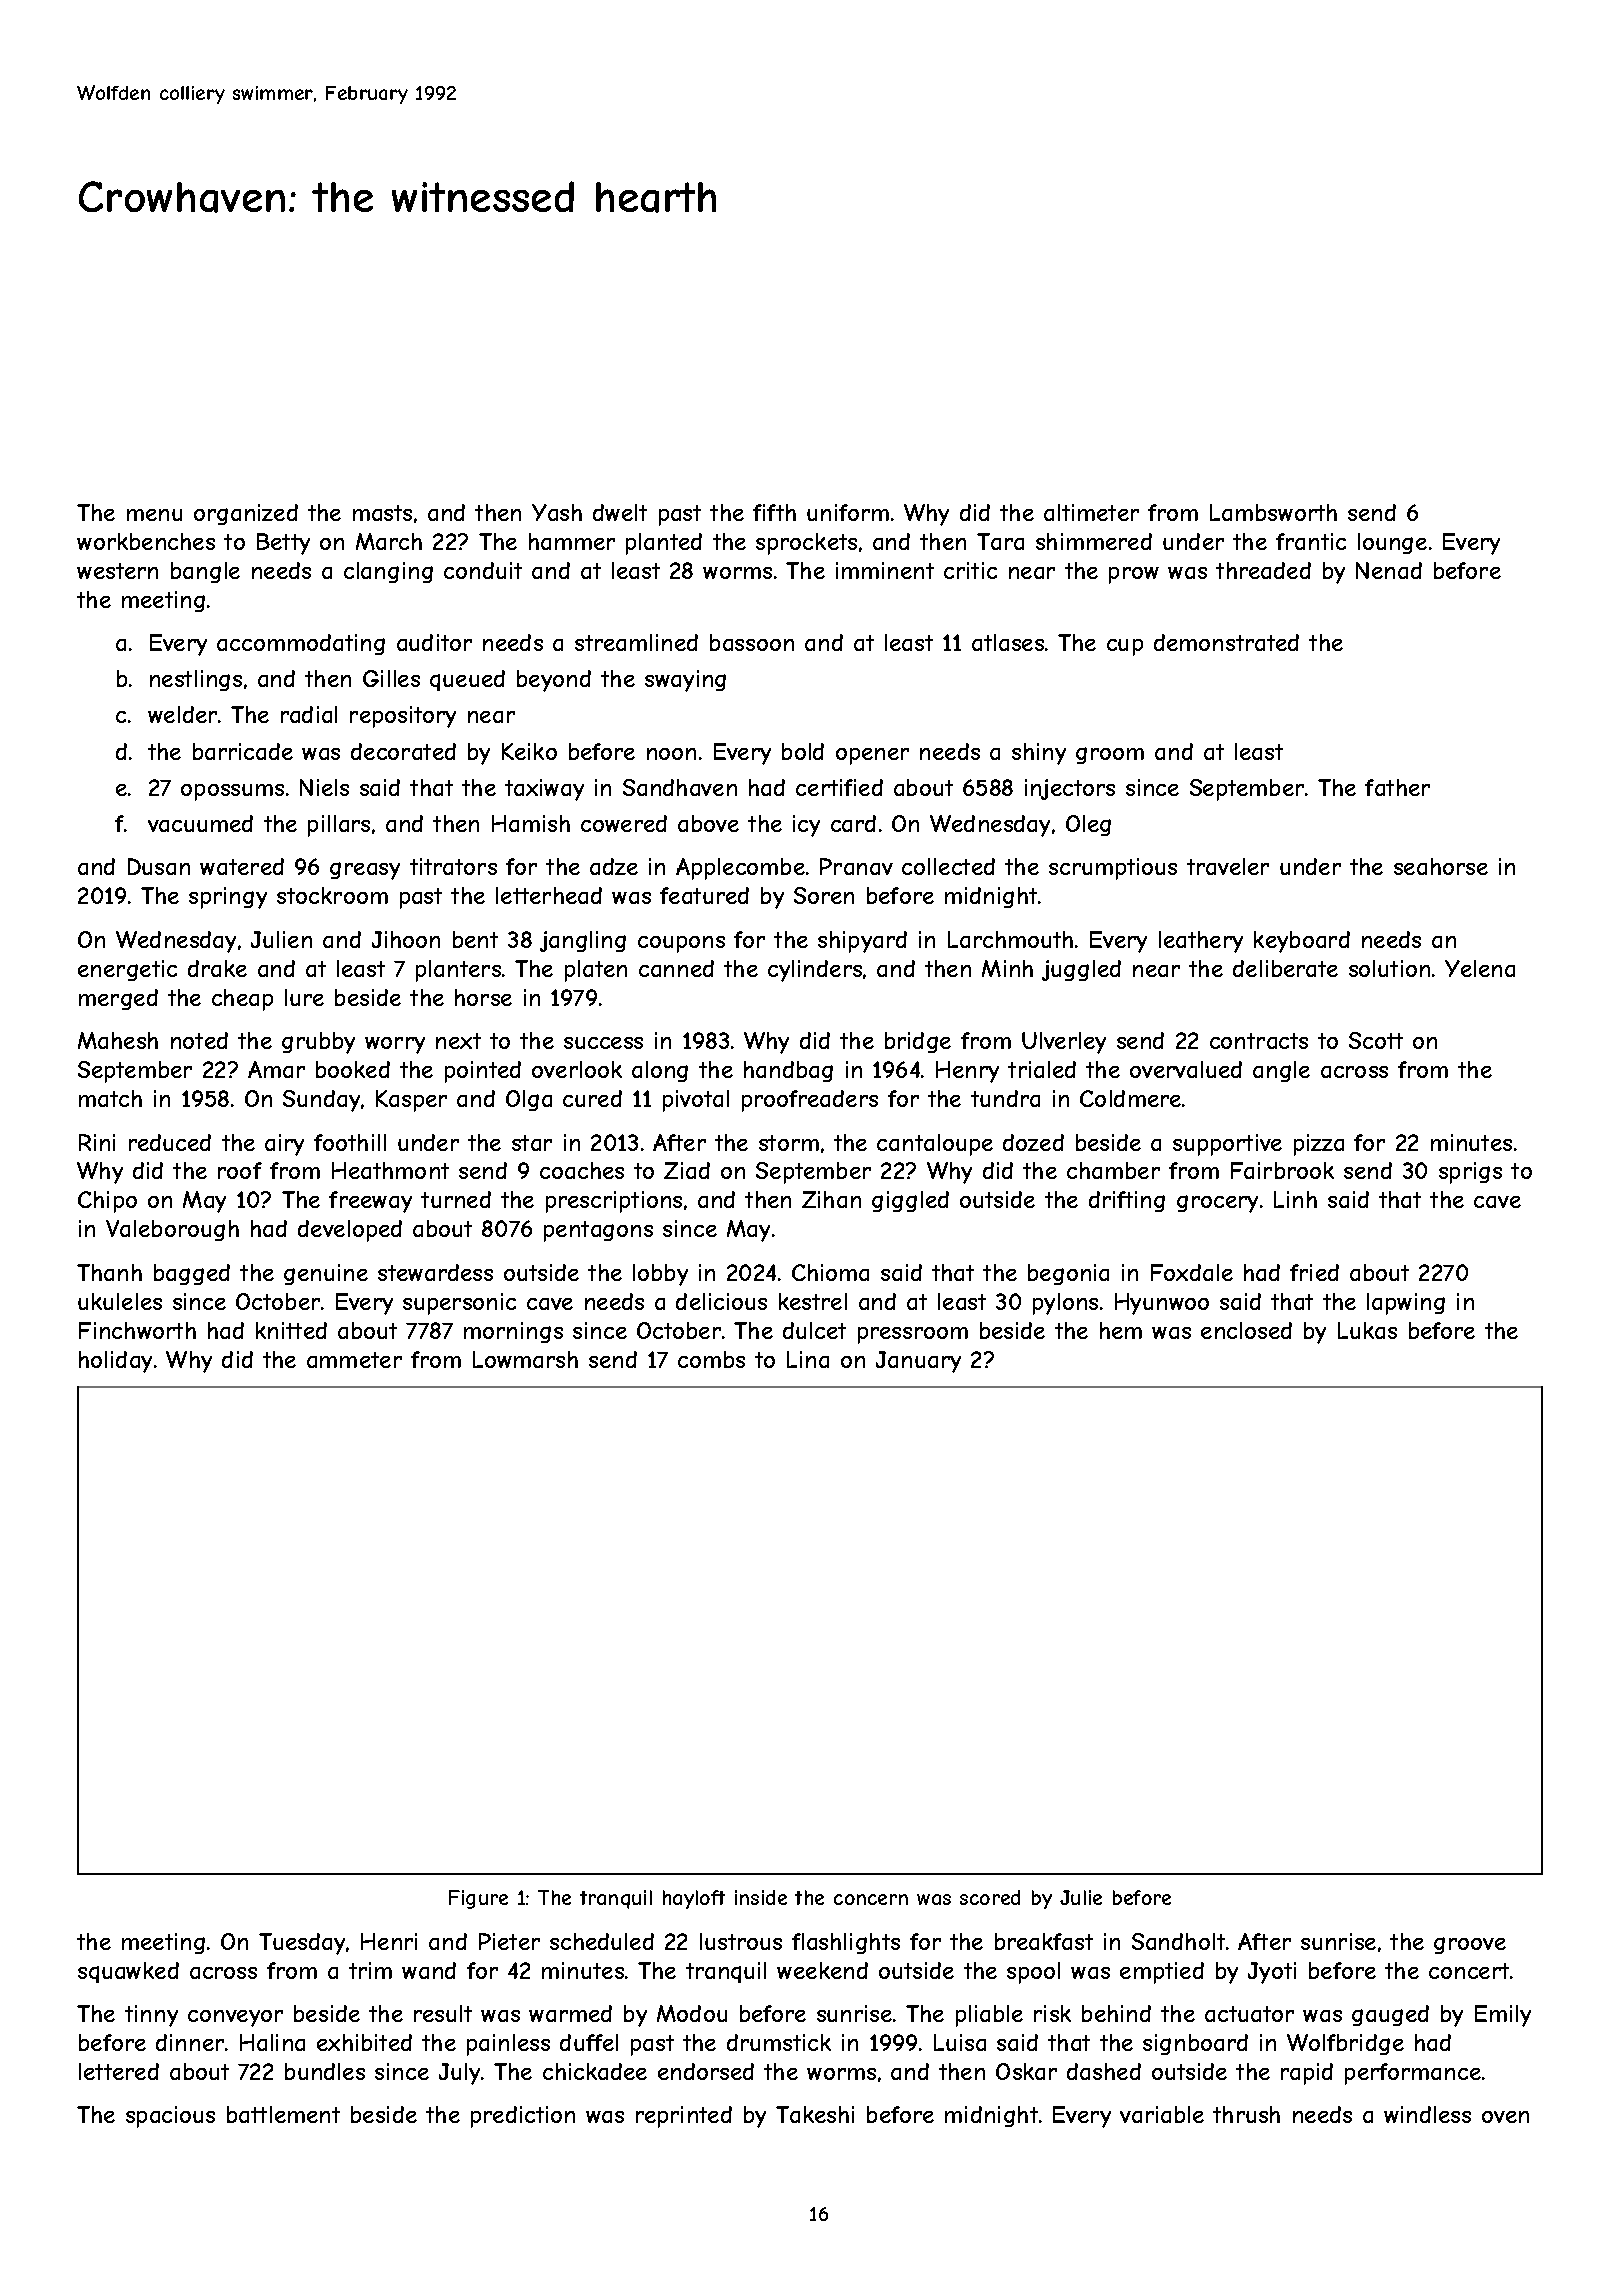 This screenshot has width=1620, height=2292. What do you see at coordinates (1367, 1330) in the screenshot?
I see `Lukas` at bounding box center [1367, 1330].
